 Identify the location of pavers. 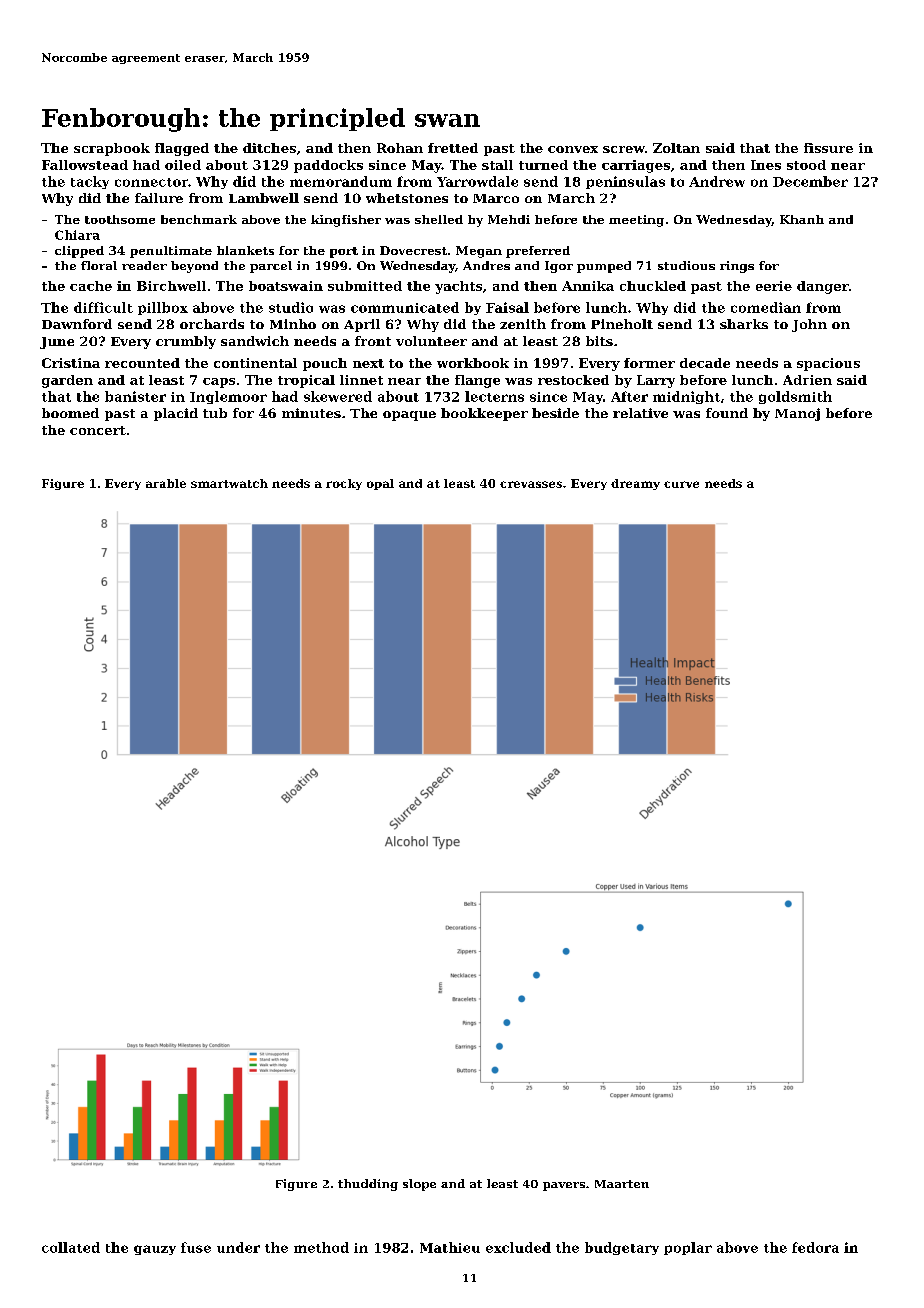
(564, 1186).
